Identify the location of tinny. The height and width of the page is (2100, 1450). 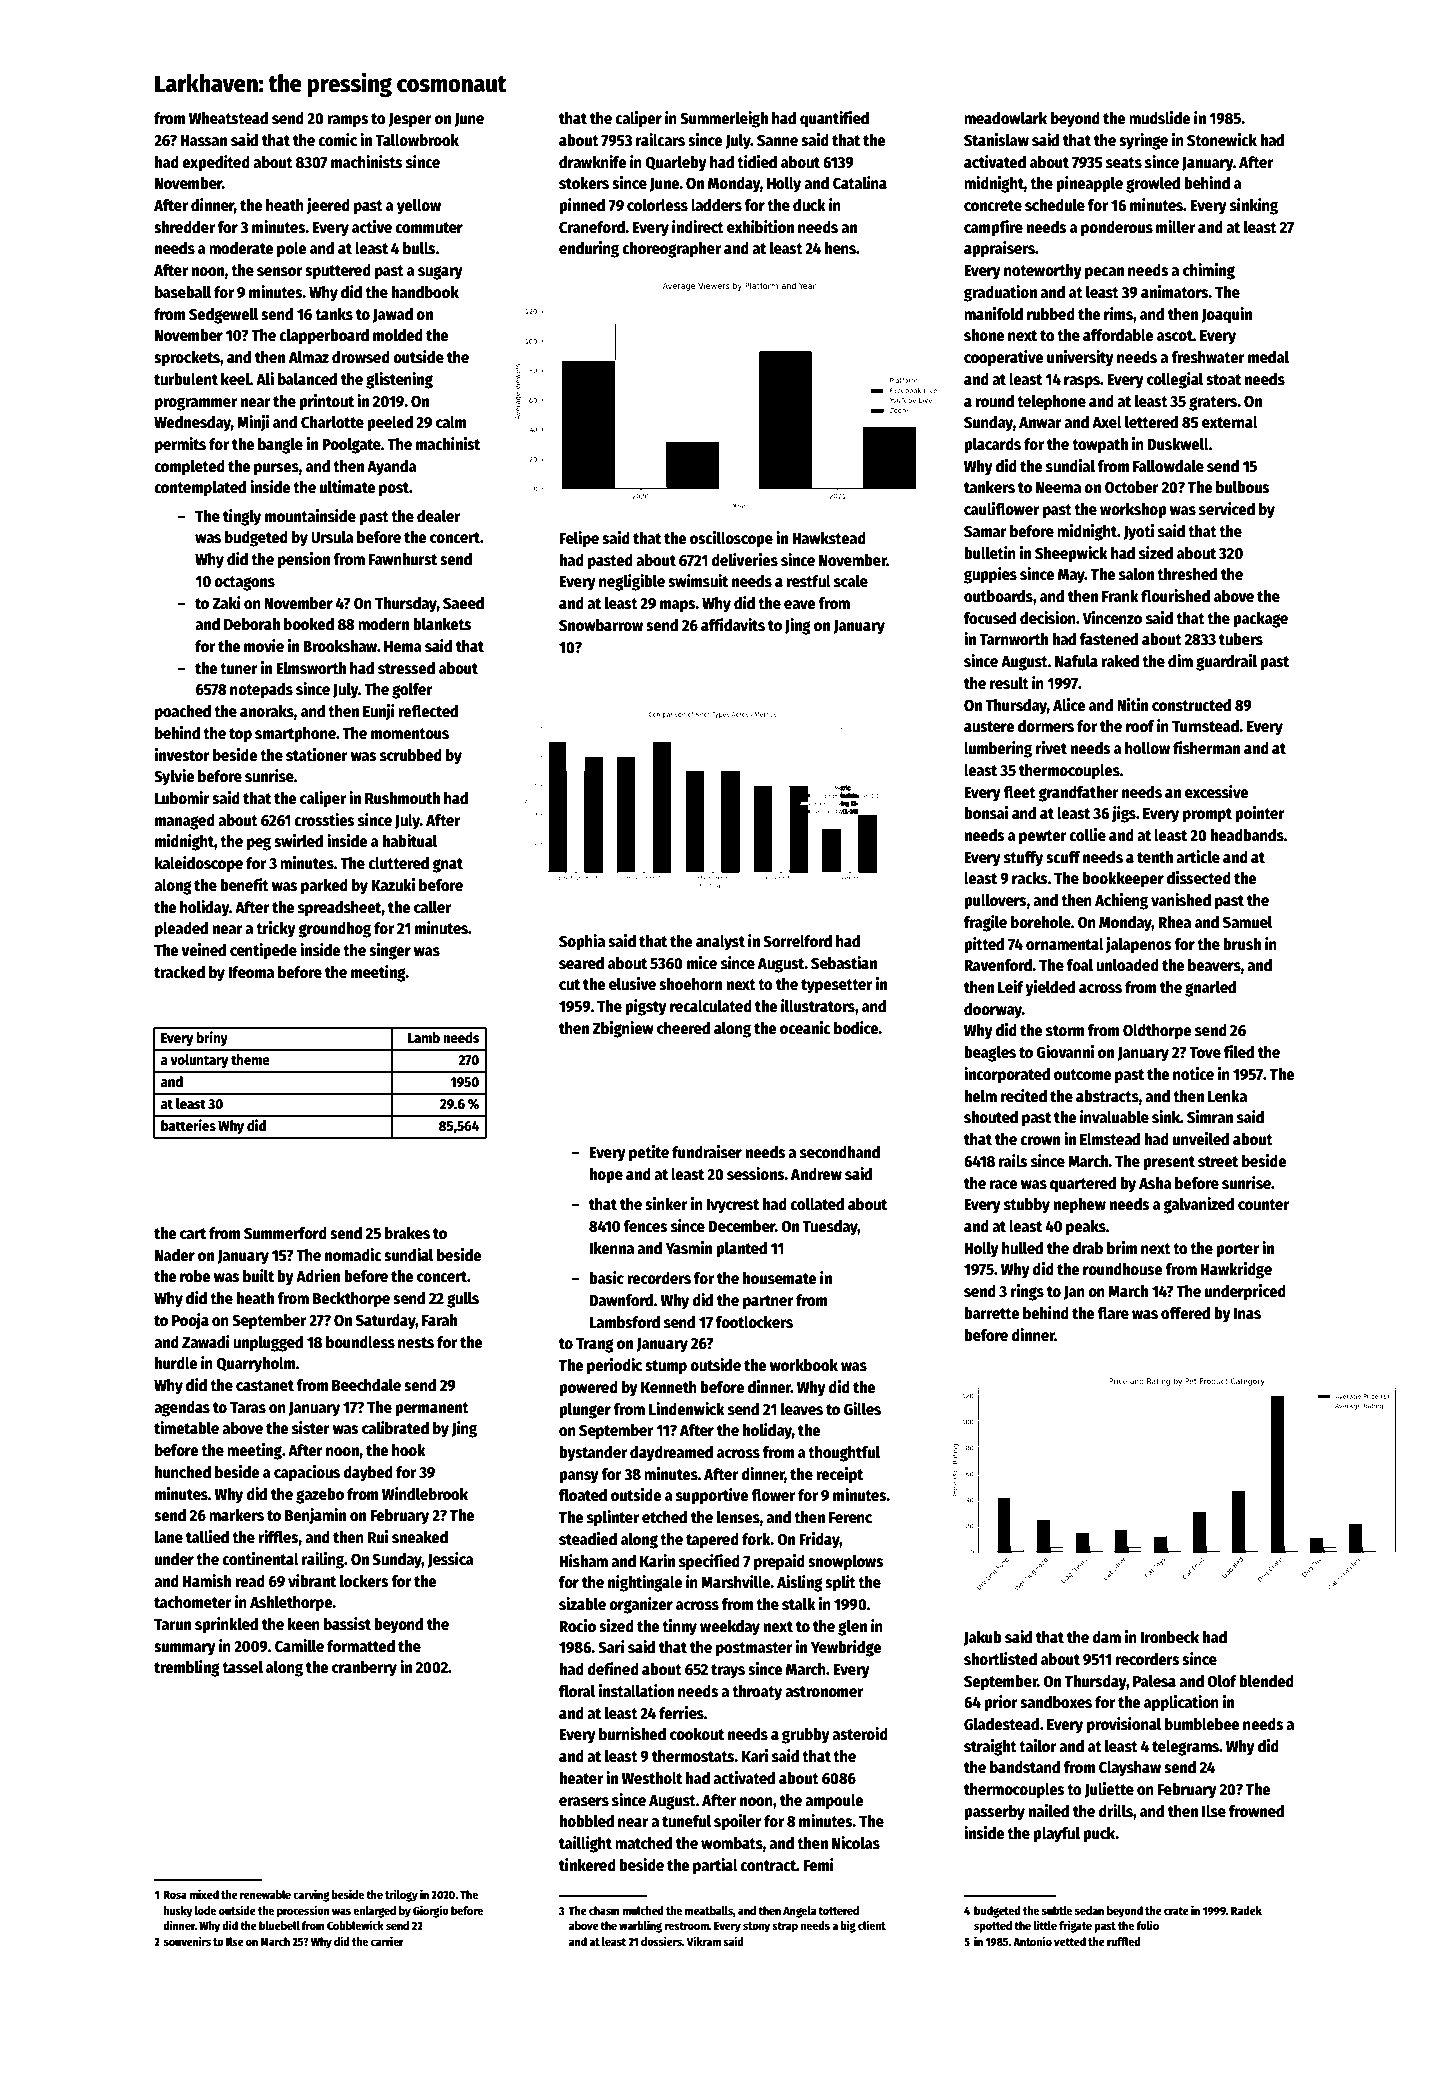
(679, 1627).
